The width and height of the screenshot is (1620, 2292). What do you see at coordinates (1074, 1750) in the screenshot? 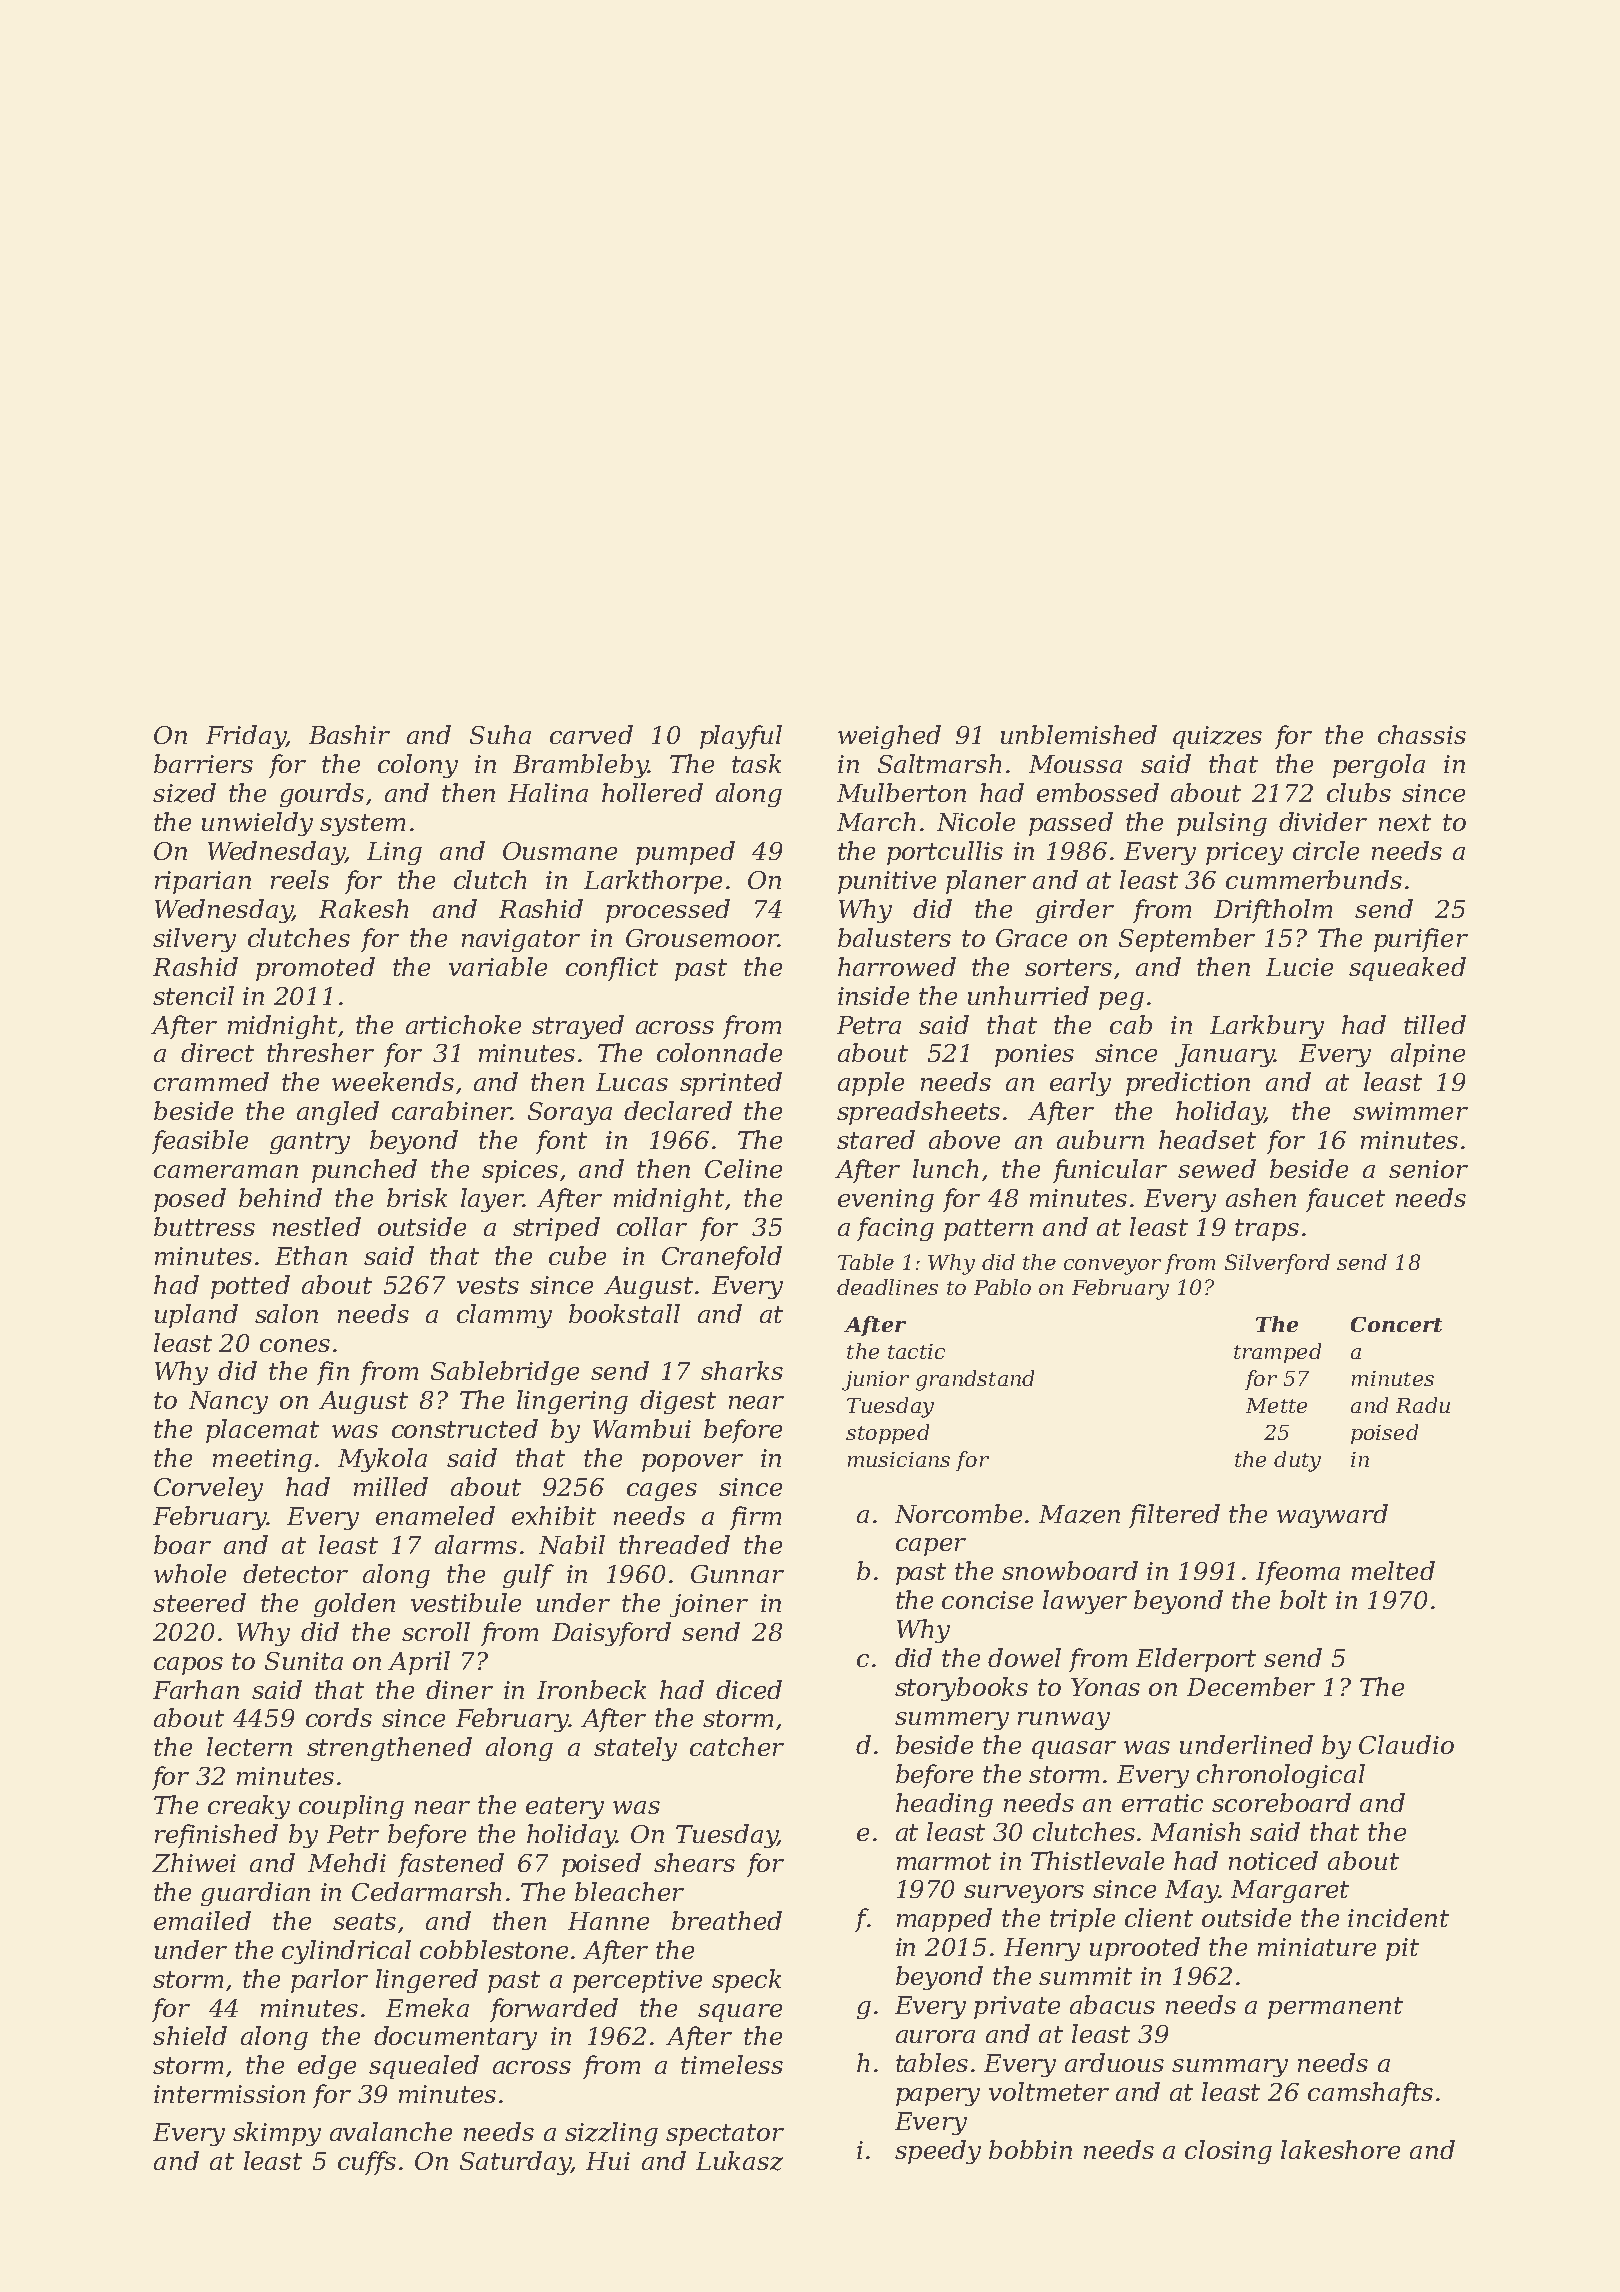
I see `quasar` at bounding box center [1074, 1750].
